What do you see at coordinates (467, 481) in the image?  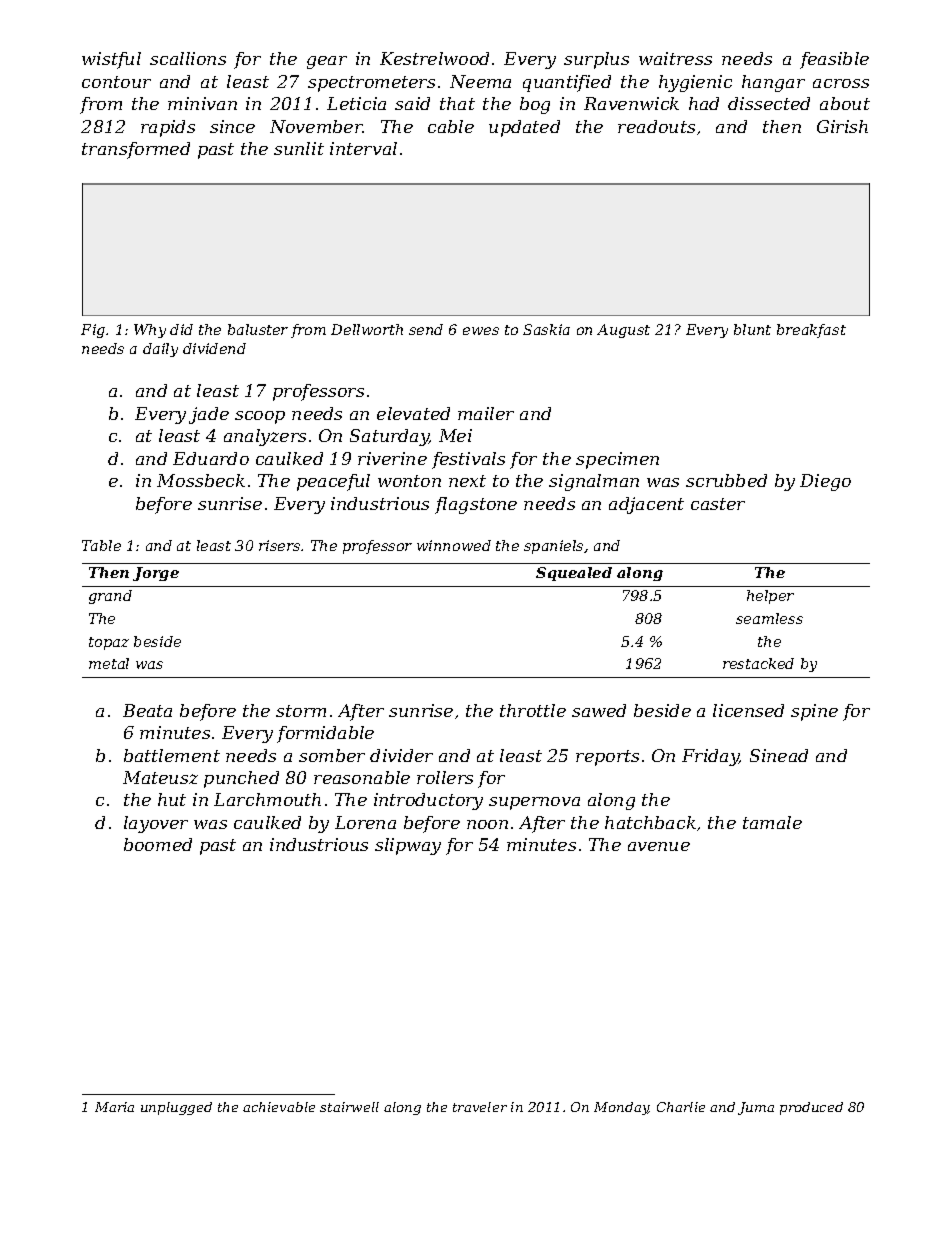 I see `next` at bounding box center [467, 481].
